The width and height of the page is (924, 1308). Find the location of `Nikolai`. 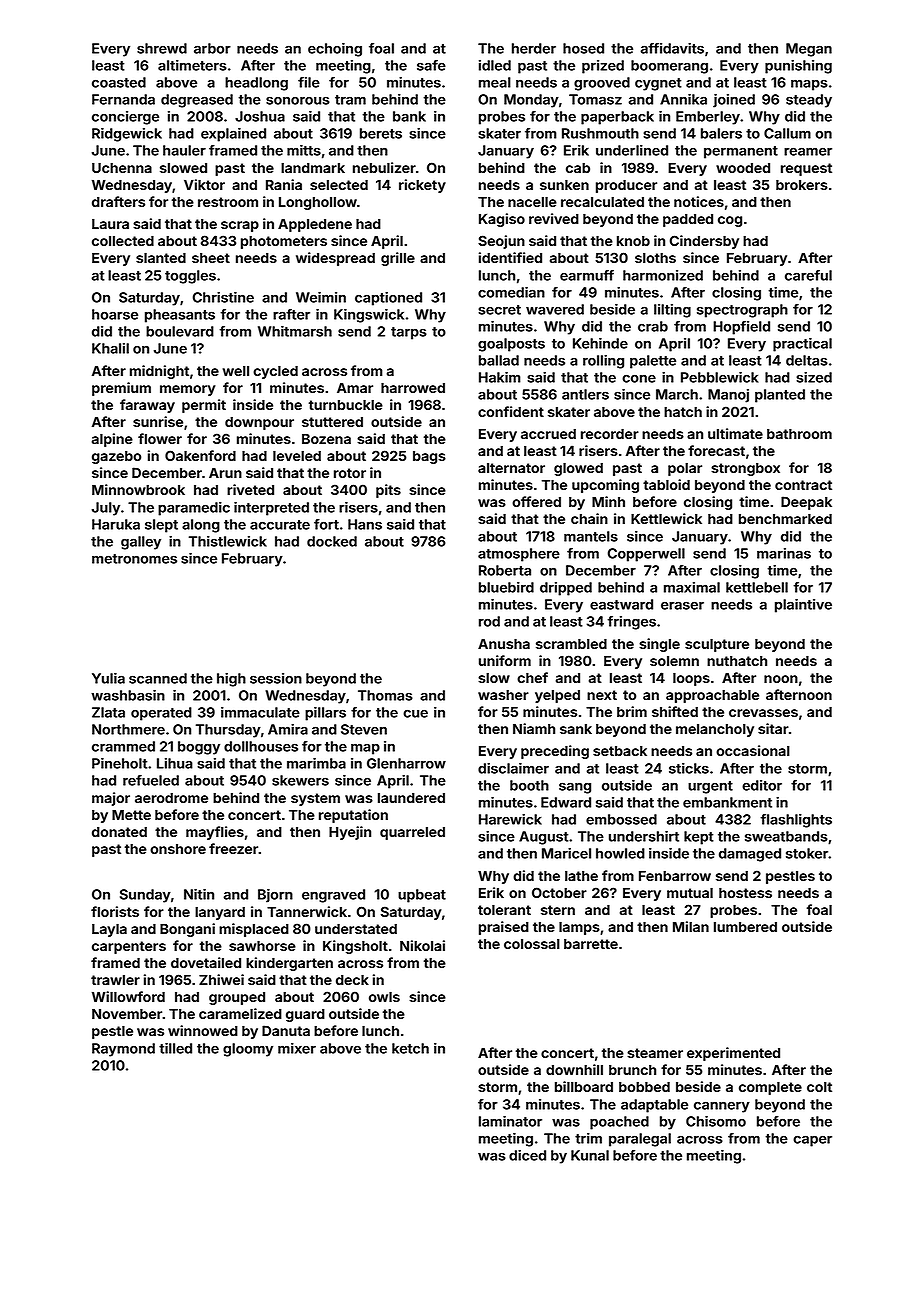

Nikolai is located at coordinates (422, 945).
